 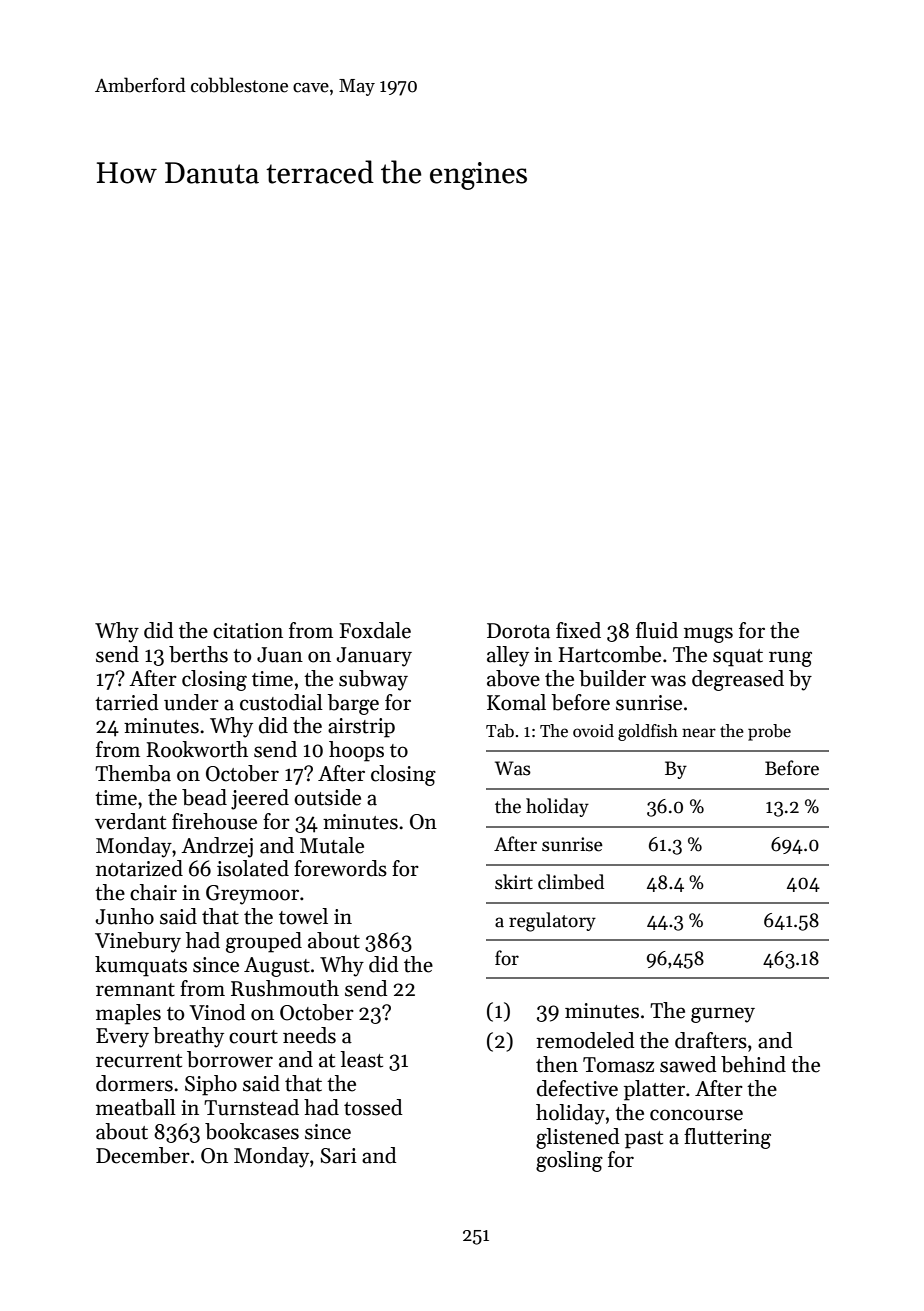 I want to click on custodial, so click(x=281, y=702).
